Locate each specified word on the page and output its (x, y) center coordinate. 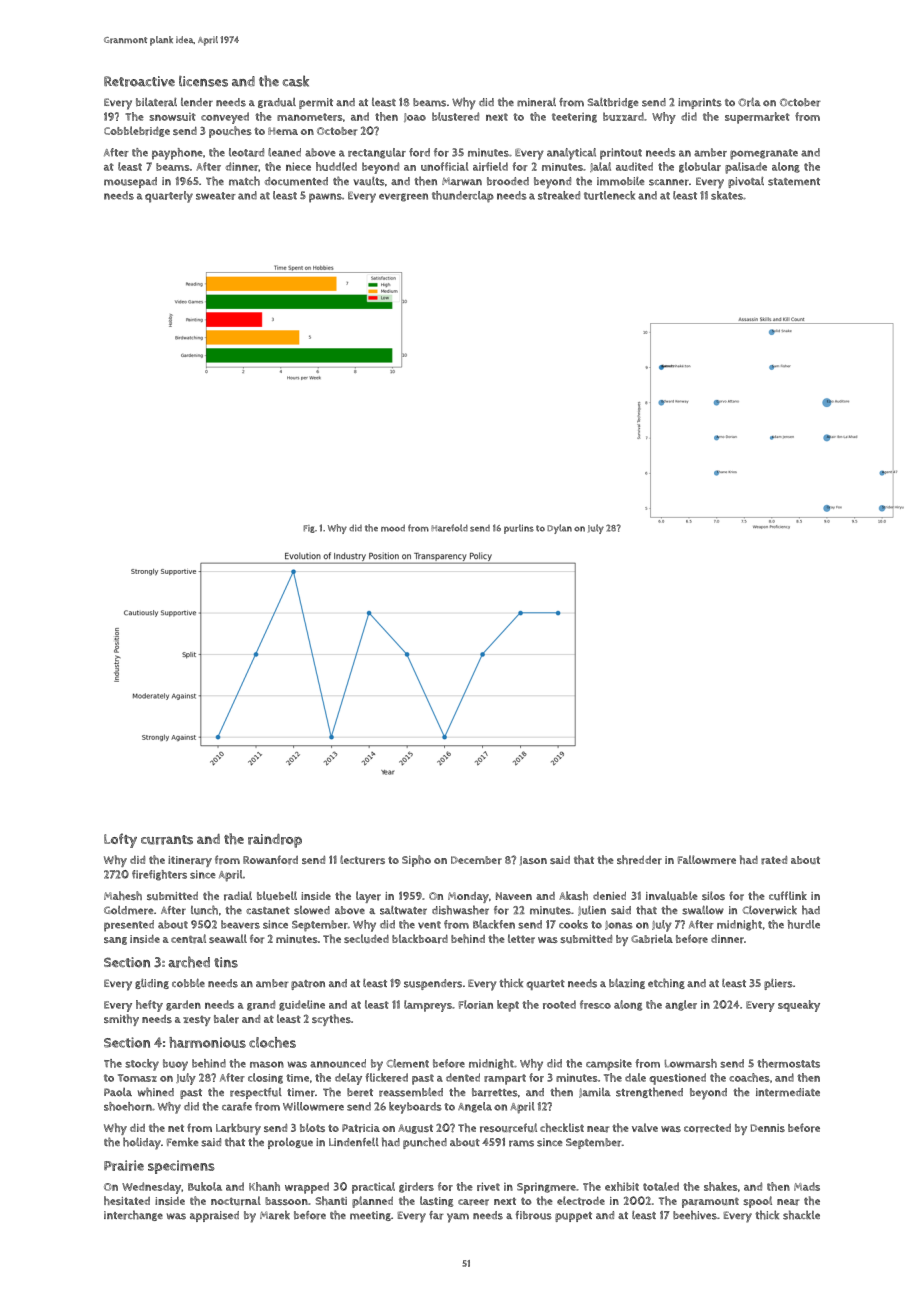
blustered (455, 116)
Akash (573, 895)
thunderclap (463, 197)
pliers (778, 984)
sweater (216, 196)
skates (727, 195)
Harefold (449, 528)
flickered (386, 1077)
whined (156, 1092)
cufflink (788, 895)
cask (296, 81)
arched (189, 962)
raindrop (275, 841)
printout (621, 154)
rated (774, 860)
